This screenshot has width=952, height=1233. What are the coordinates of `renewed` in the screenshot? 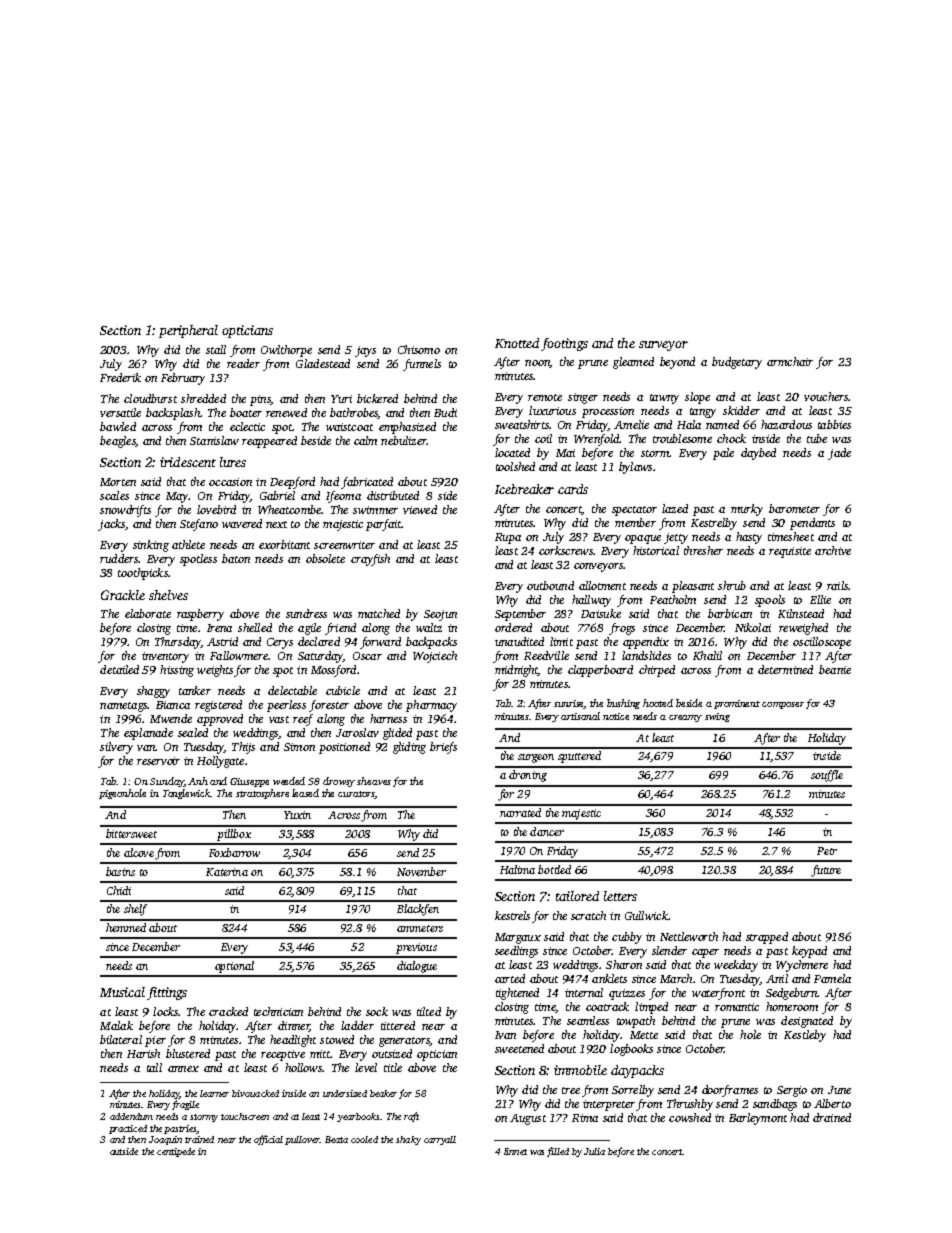 It's located at (286, 412).
